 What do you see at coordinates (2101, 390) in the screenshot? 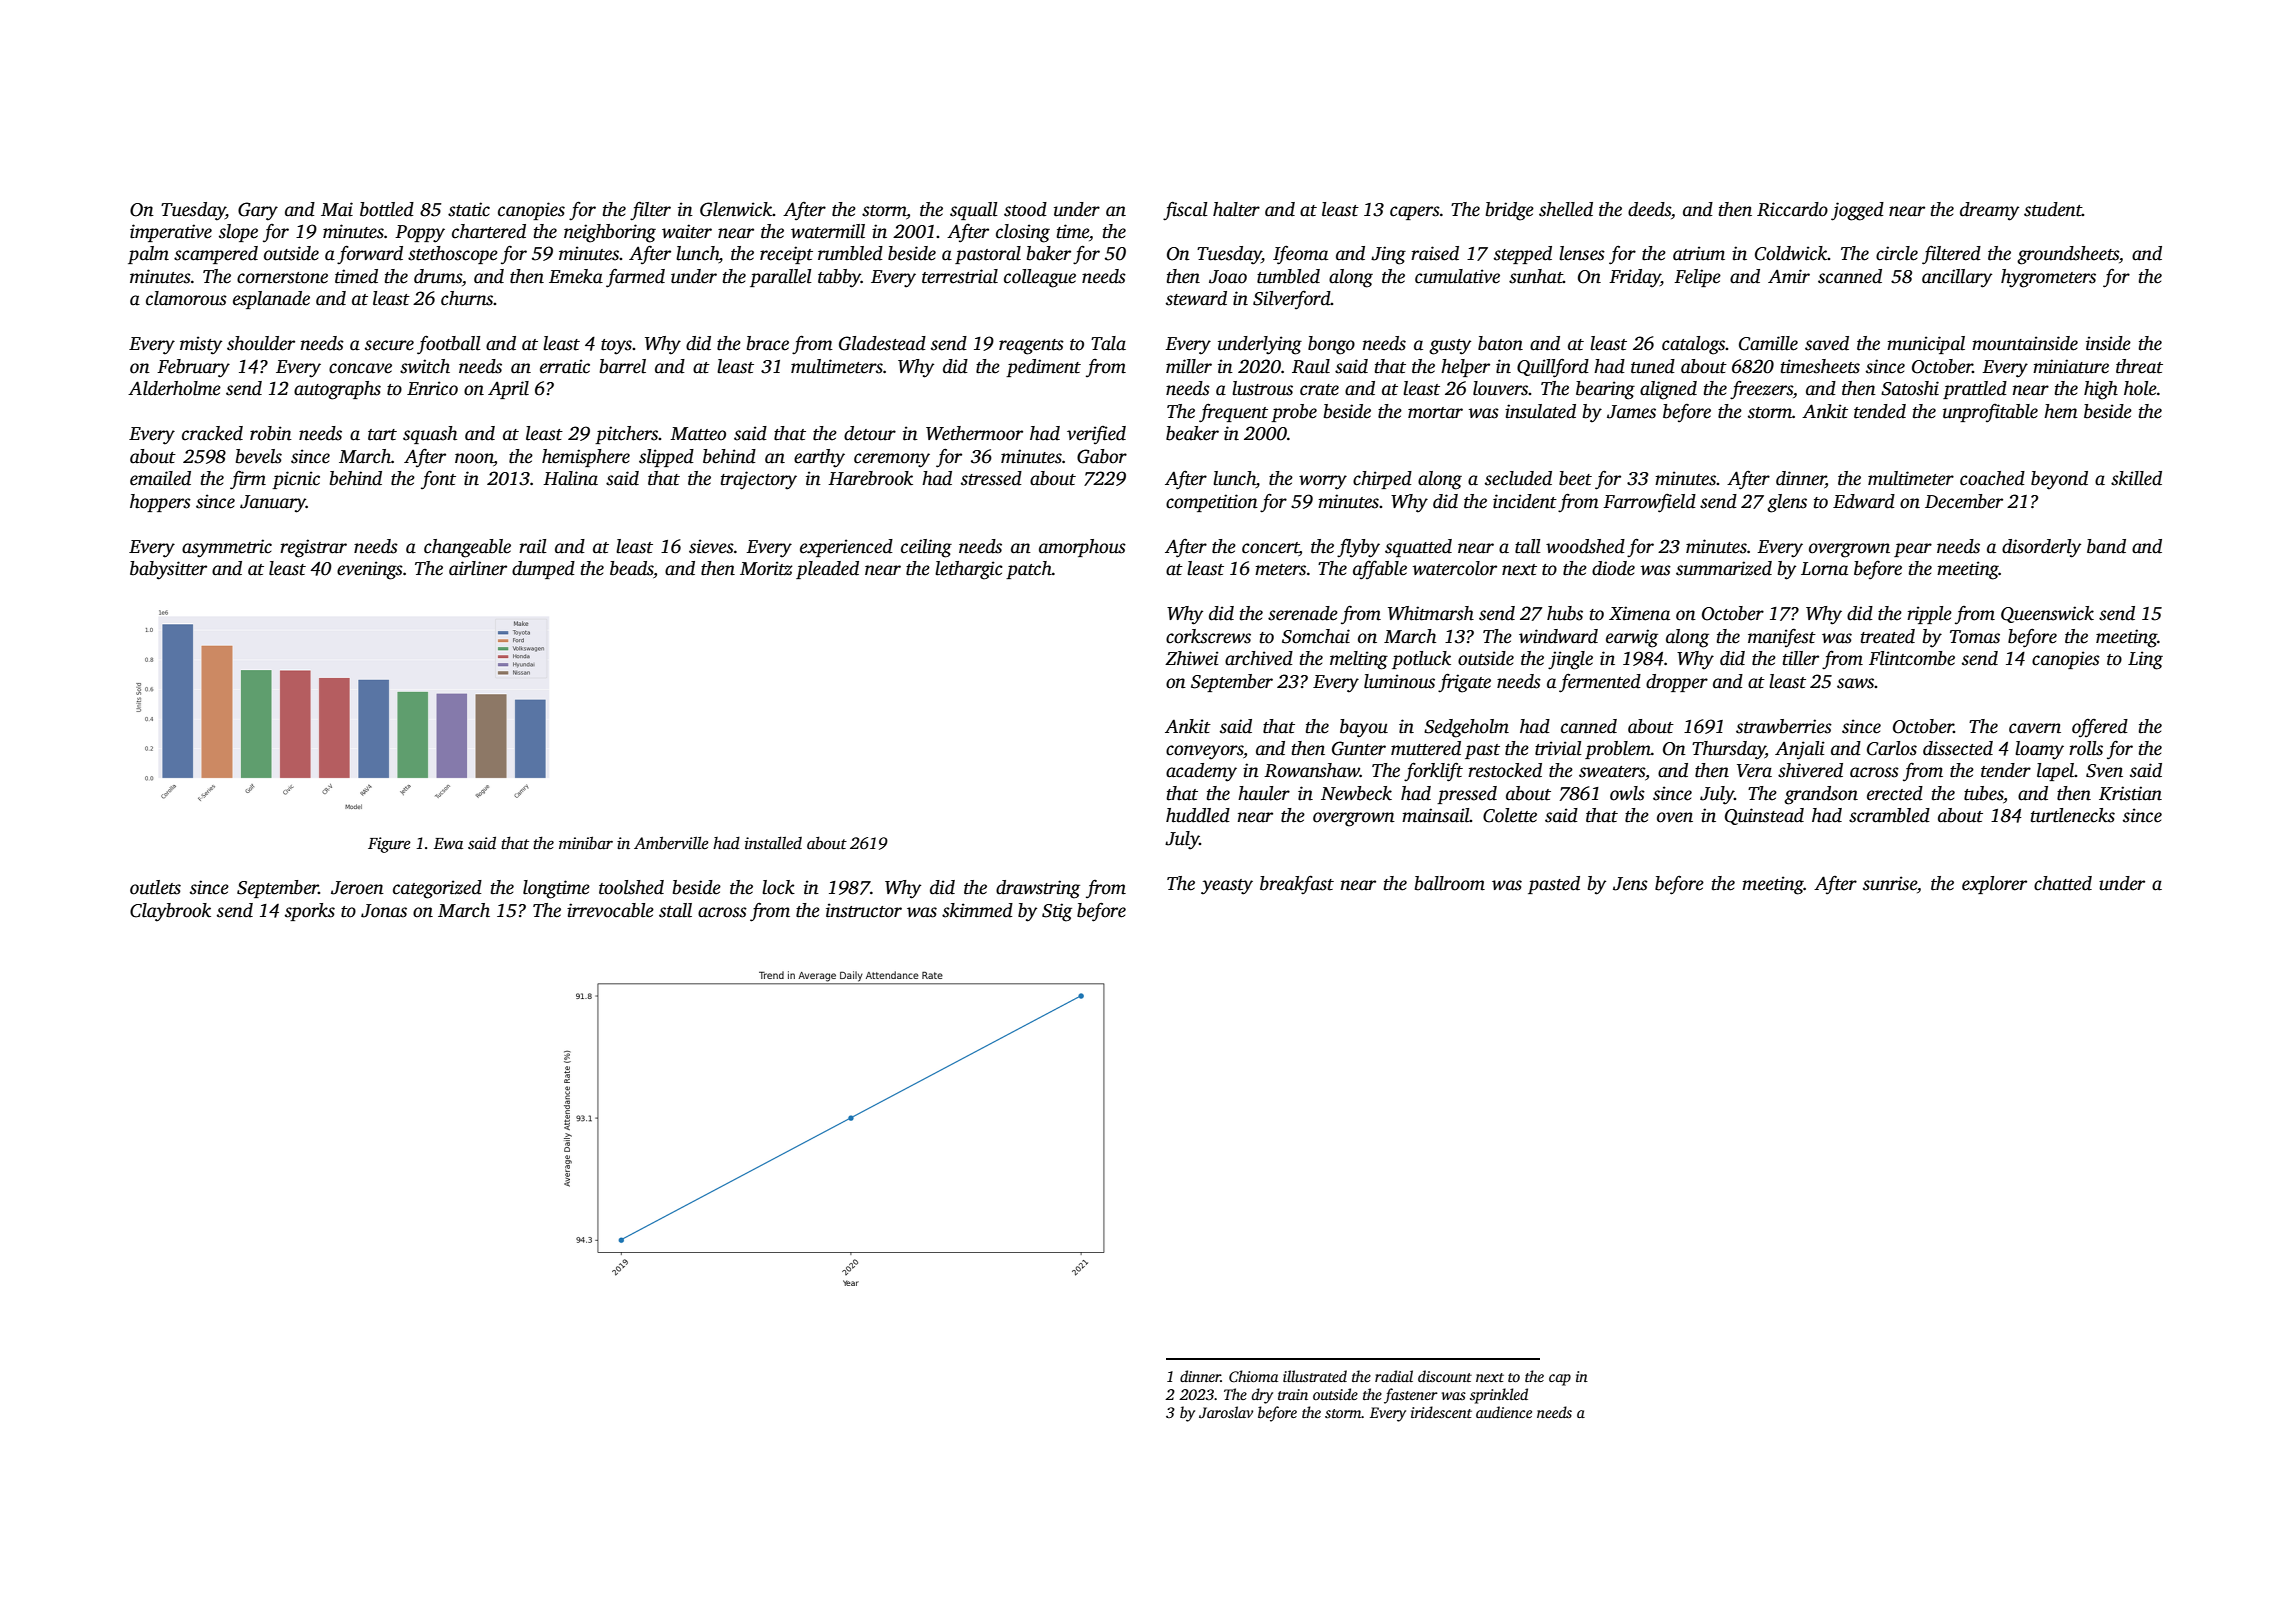
I see `high` at bounding box center [2101, 390].
